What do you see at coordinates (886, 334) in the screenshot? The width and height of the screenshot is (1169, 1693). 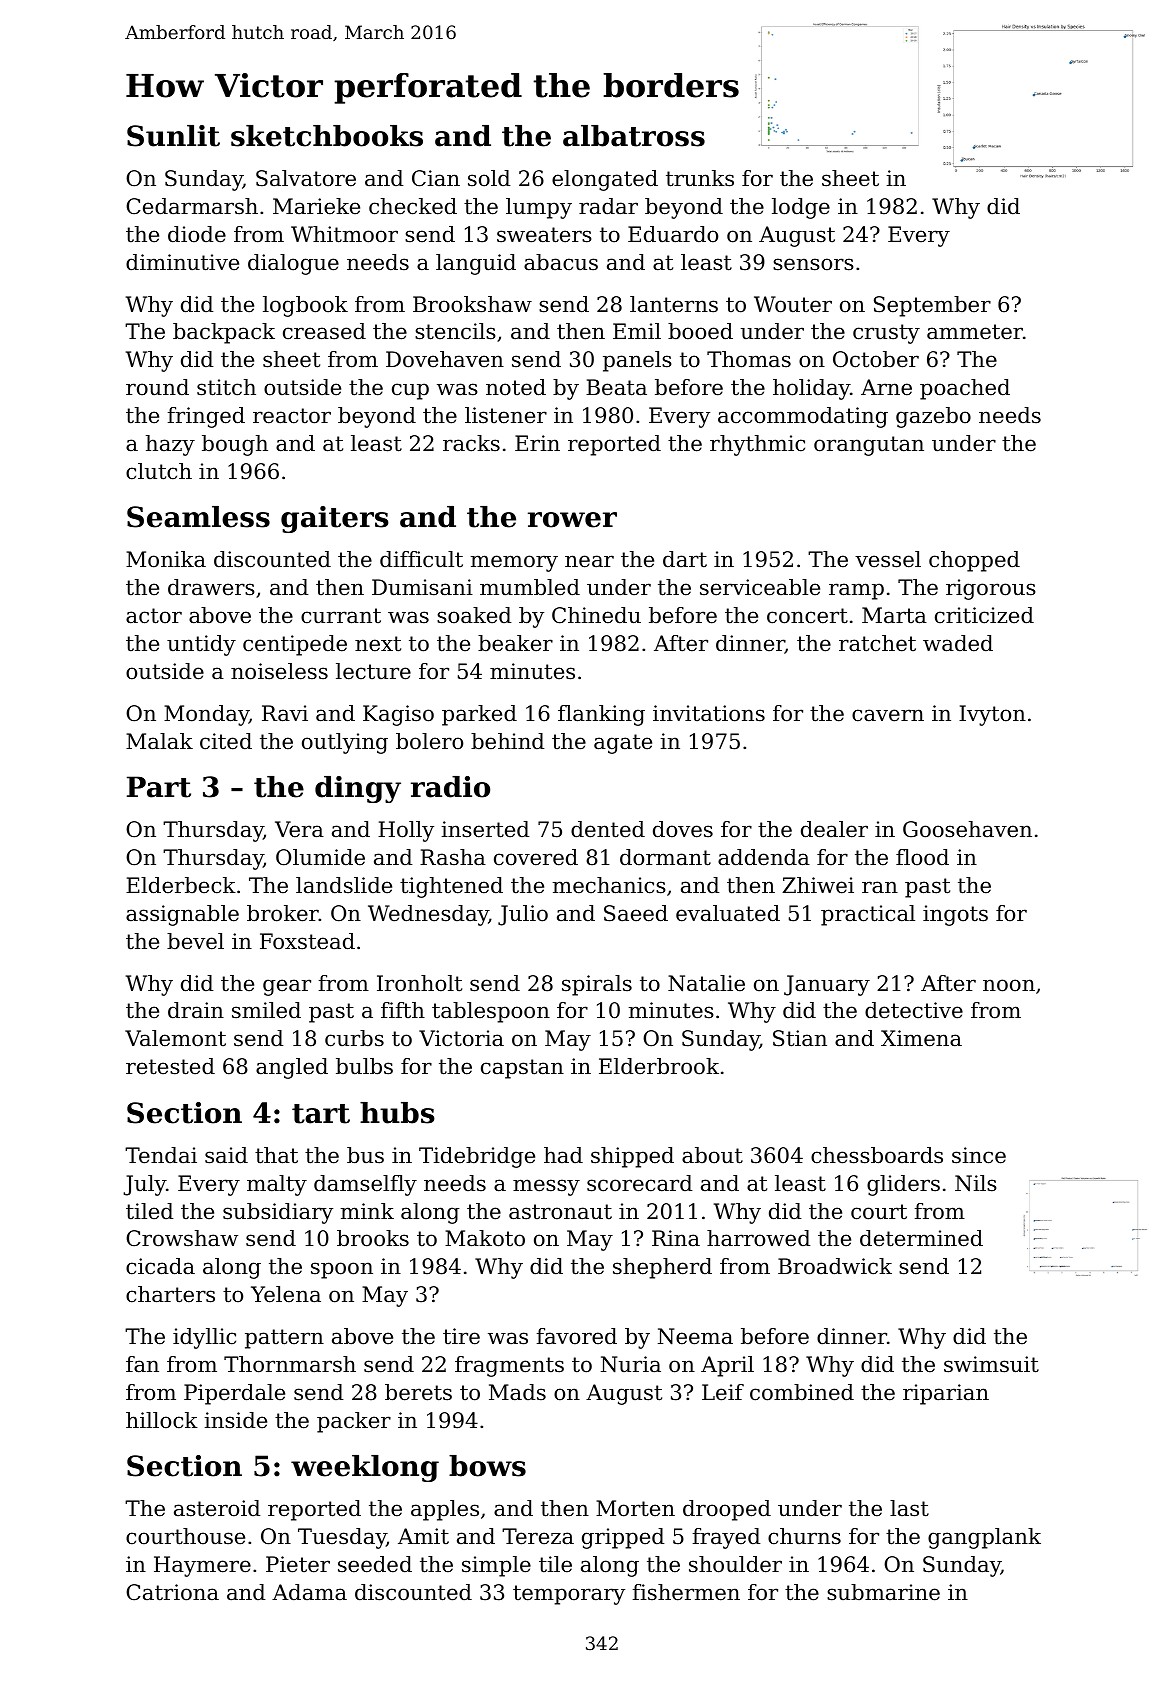 I see `crusty` at bounding box center [886, 334].
